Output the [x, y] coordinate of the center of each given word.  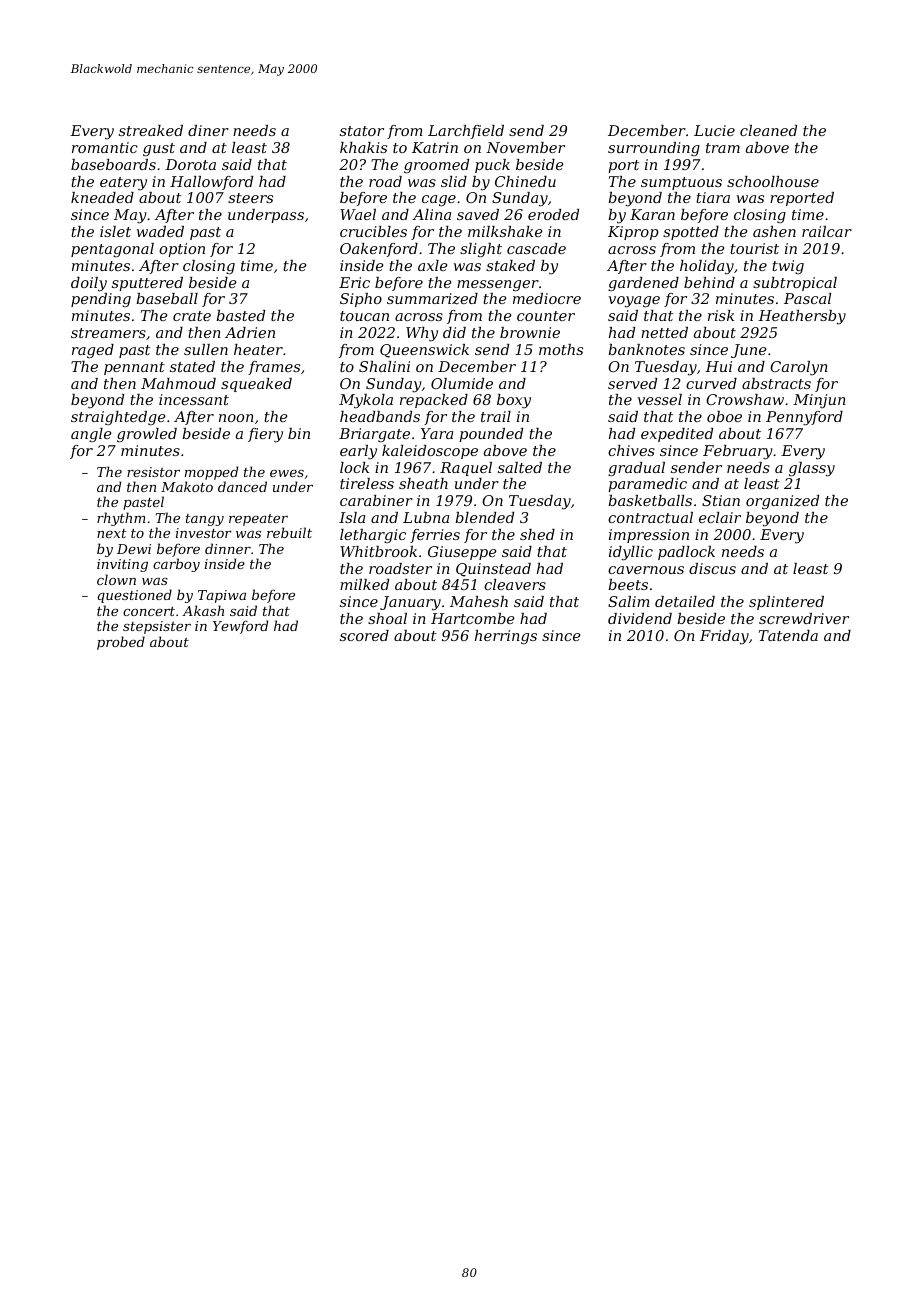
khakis [363, 147]
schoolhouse [773, 181]
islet [115, 231]
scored [364, 635]
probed [121, 643]
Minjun [819, 401]
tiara [713, 197]
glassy [812, 469]
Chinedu [525, 181]
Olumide [462, 383]
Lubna [426, 517]
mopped [211, 473]
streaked [151, 130]
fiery [265, 435]
